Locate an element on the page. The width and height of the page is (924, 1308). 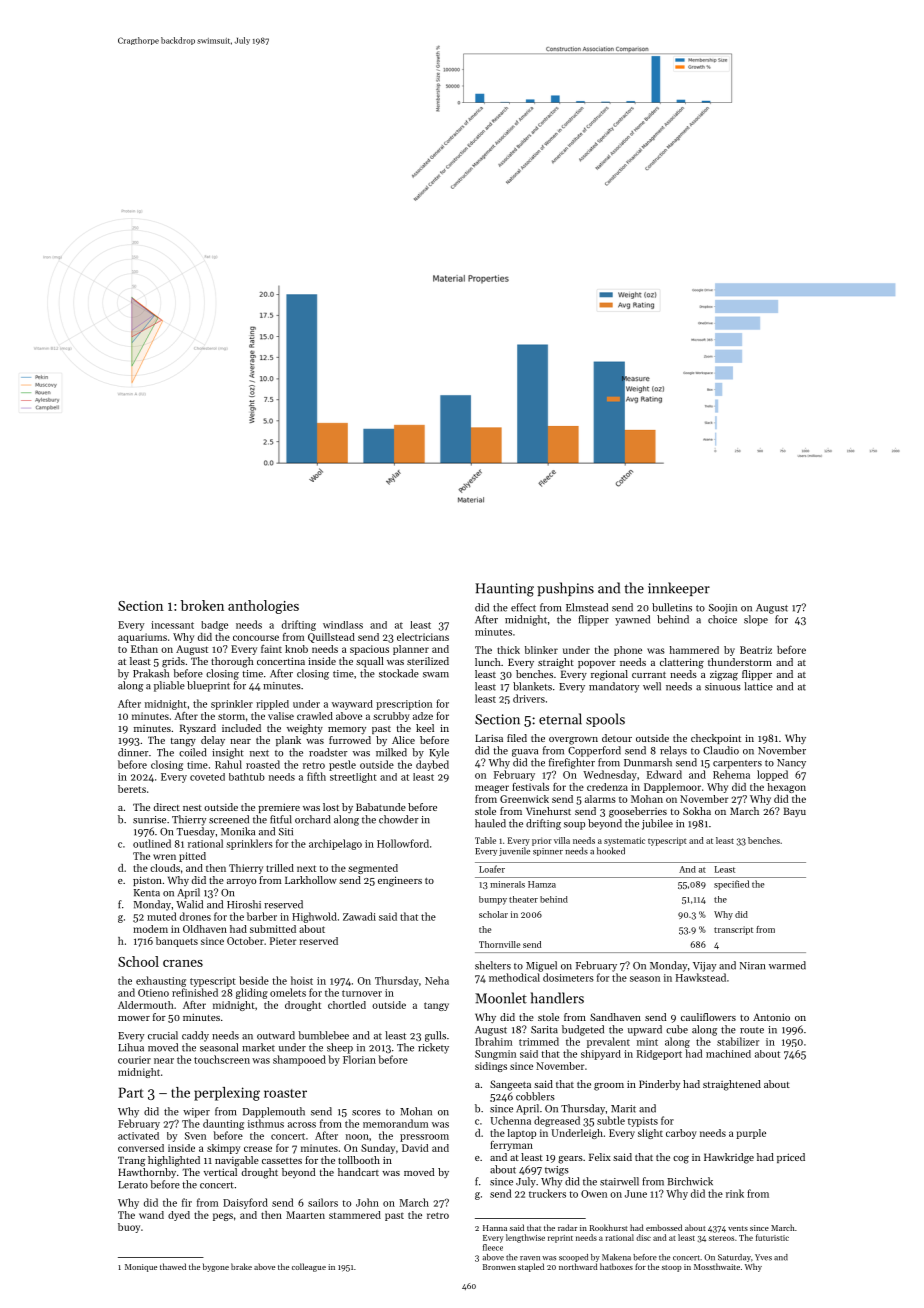
Bronwen is located at coordinates (499, 1267).
